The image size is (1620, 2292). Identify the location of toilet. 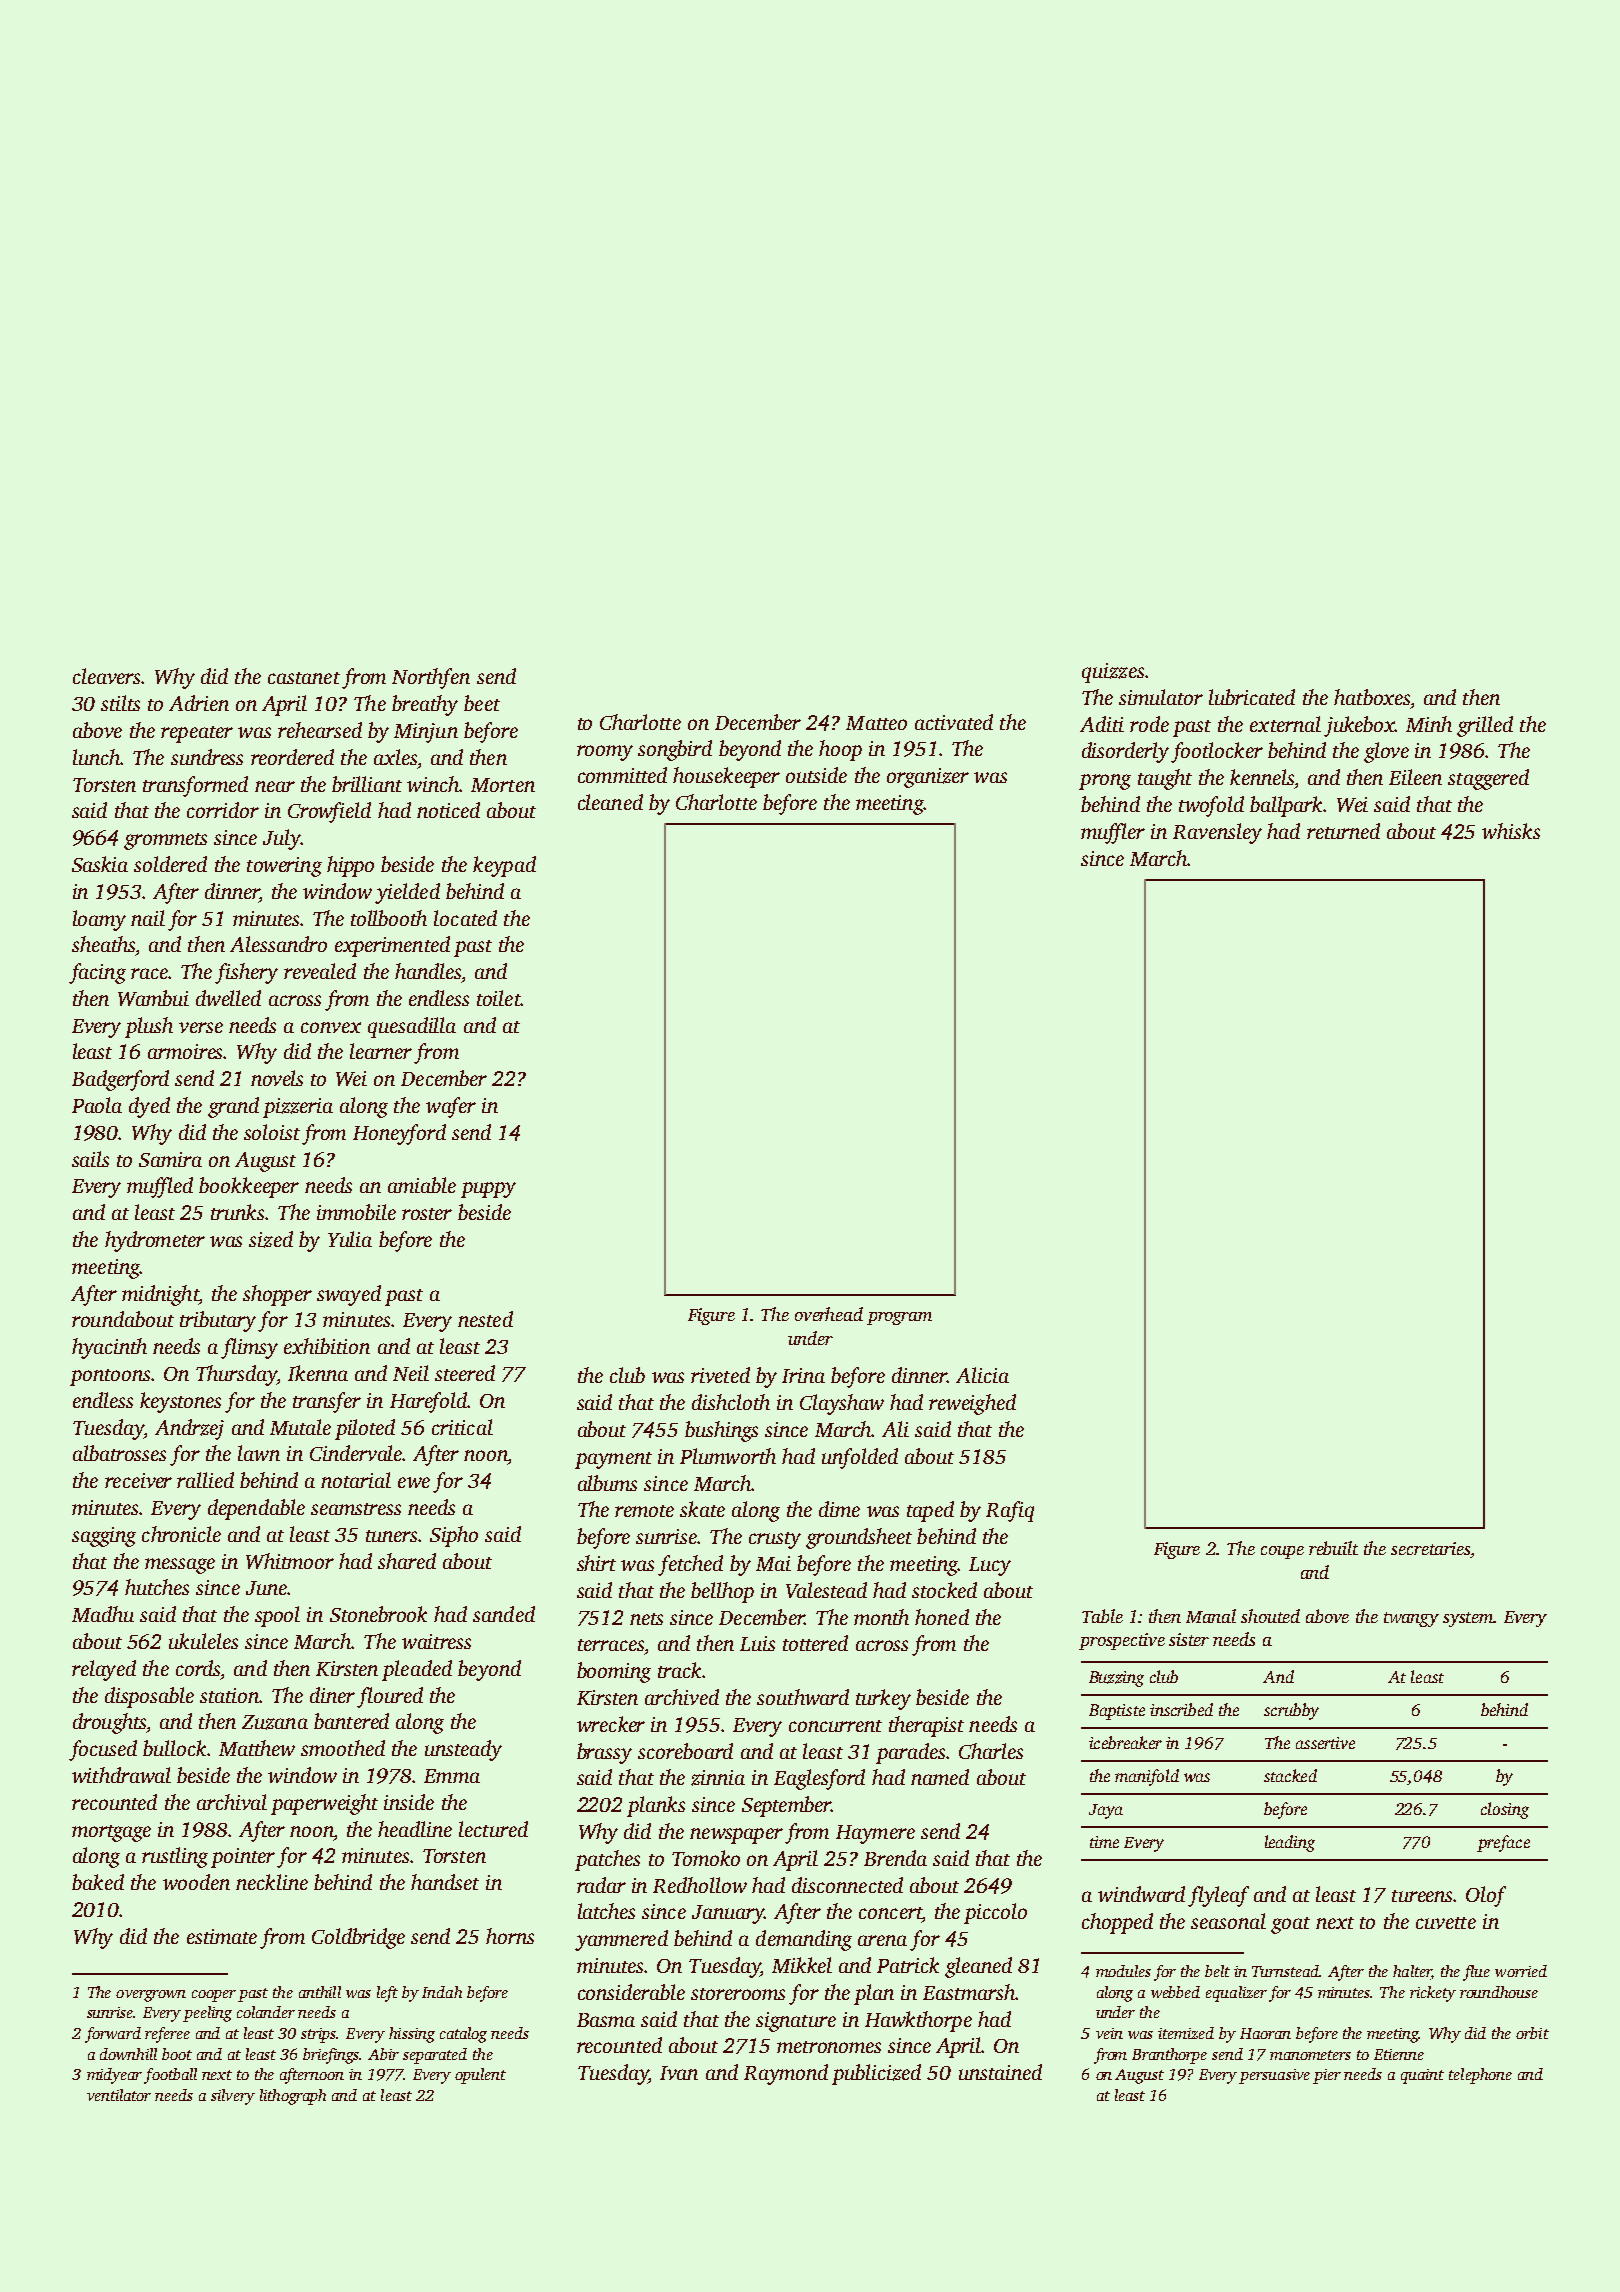
(499, 998).
